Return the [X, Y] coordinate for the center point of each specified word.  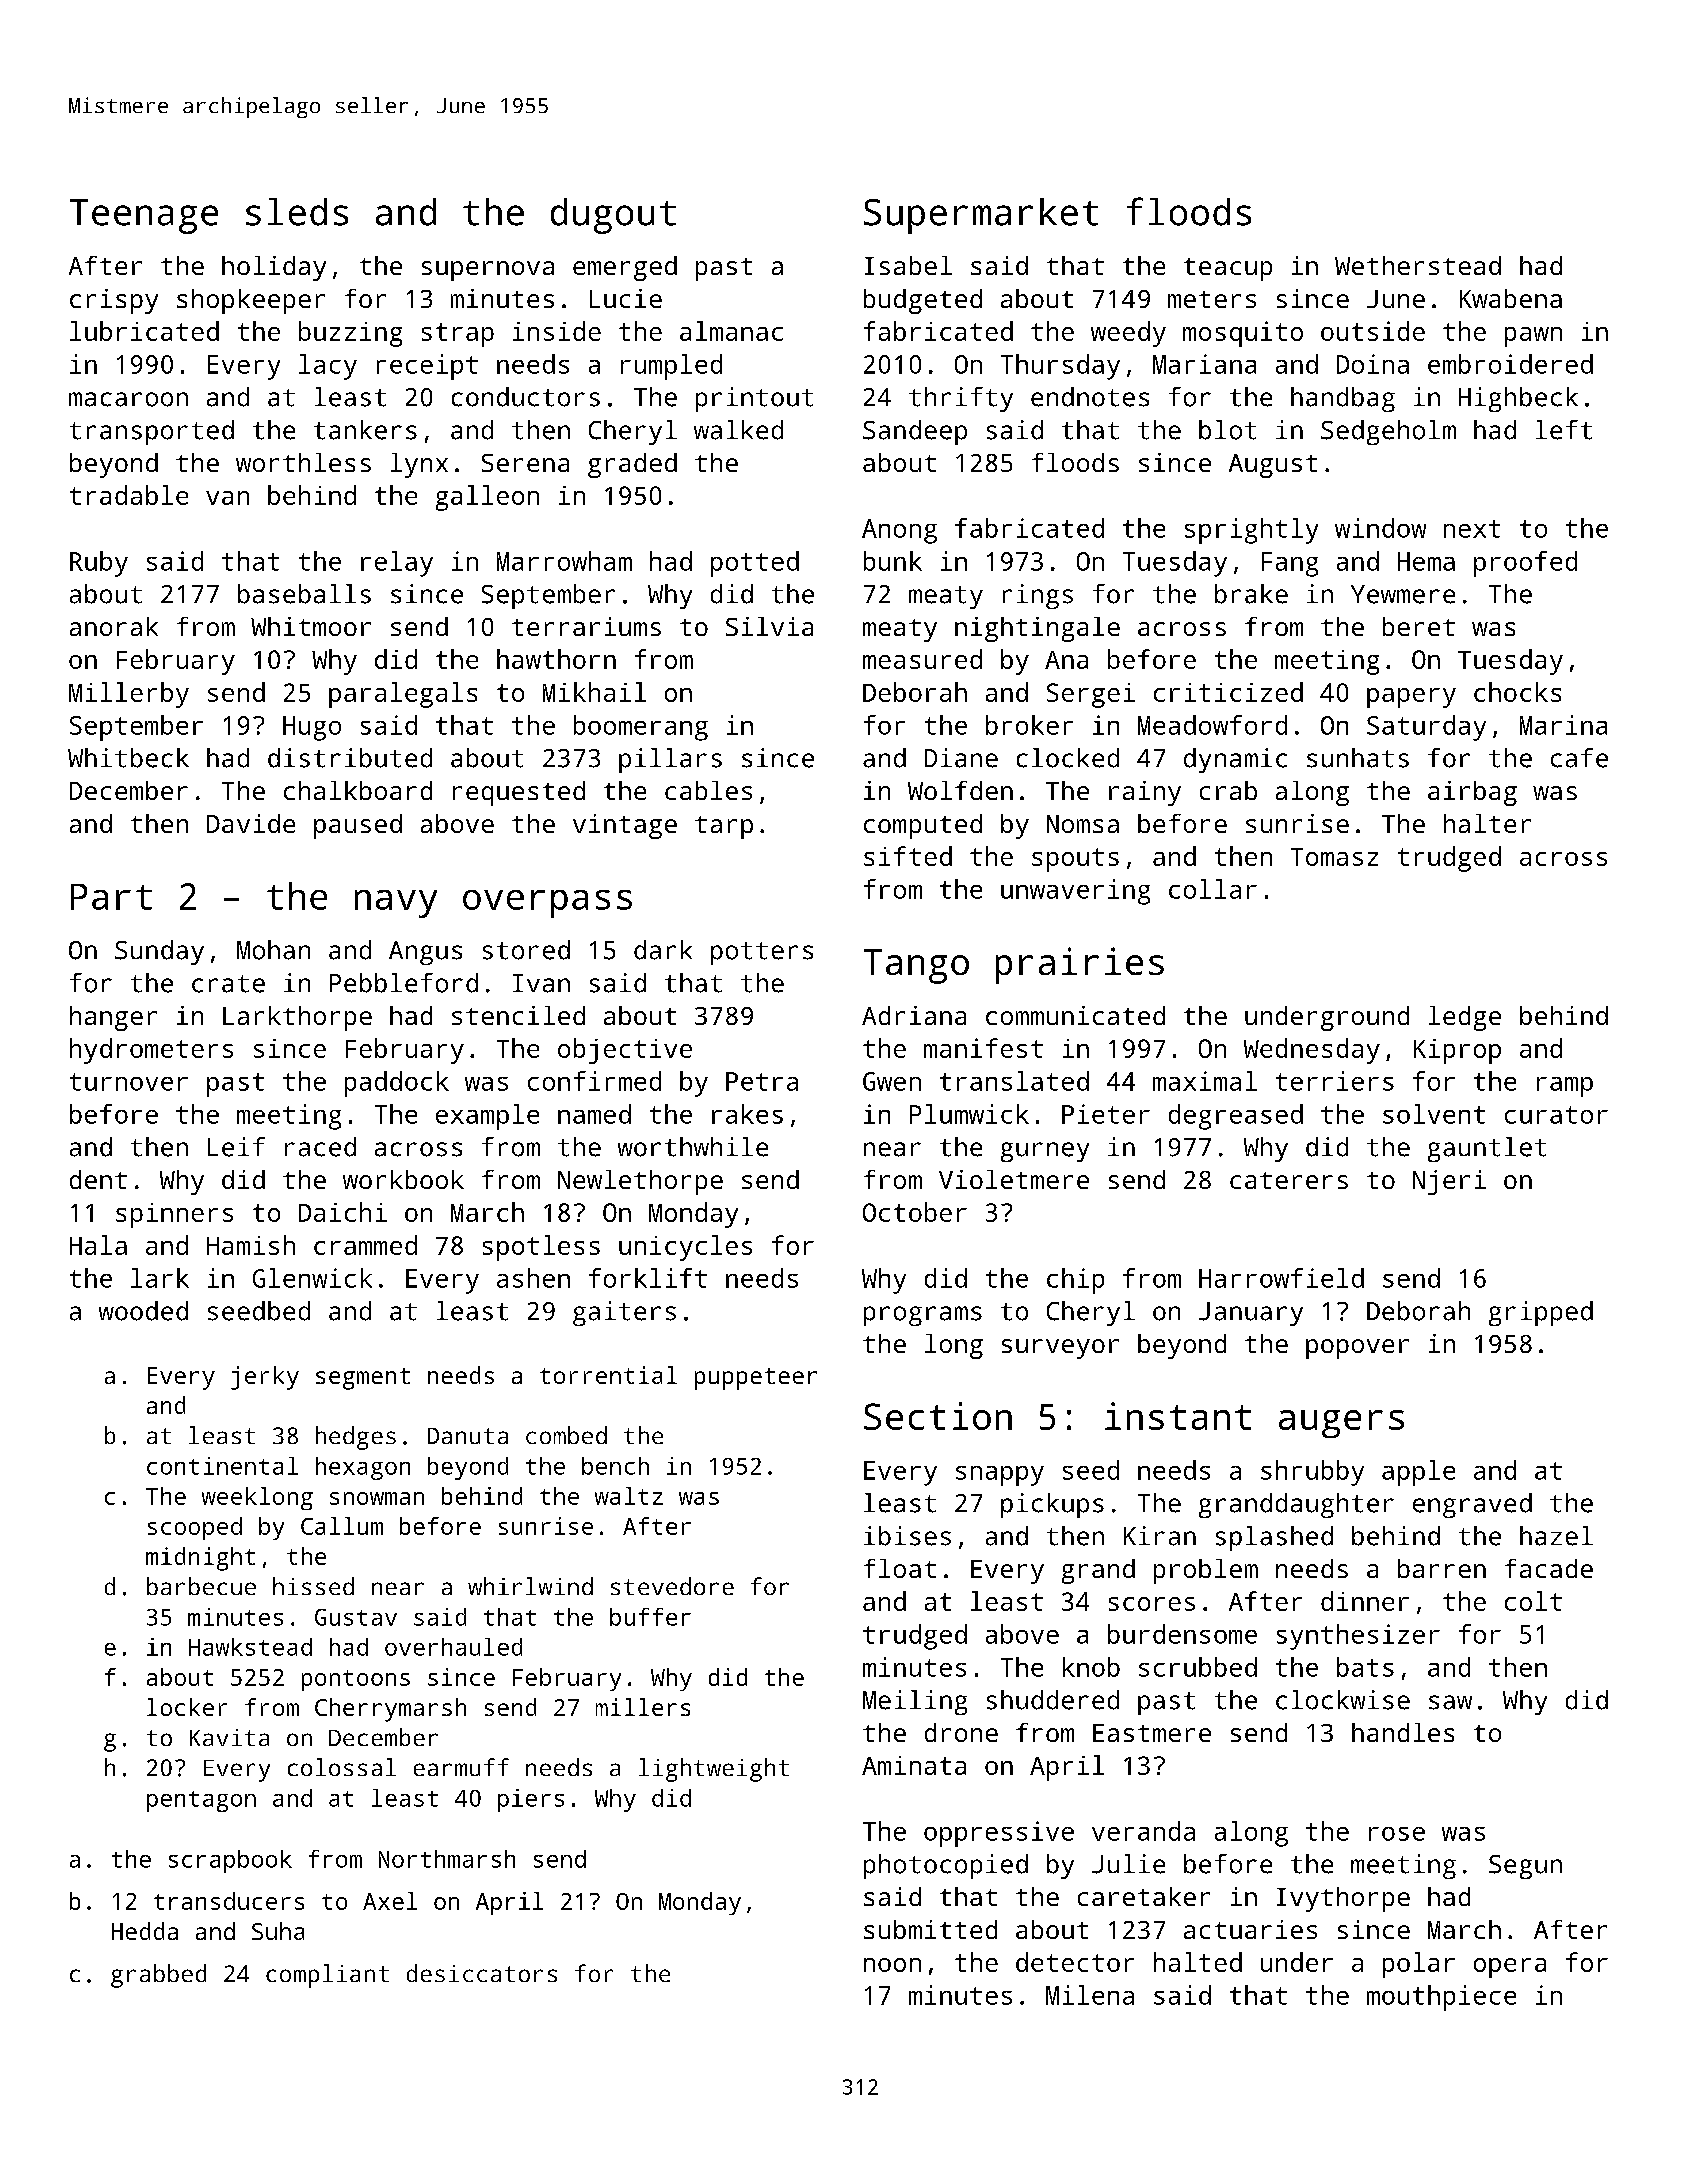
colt [1533, 1601]
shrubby [1312, 1473]
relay [397, 564]
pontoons [356, 1680]
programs [923, 1316]
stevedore [672, 1586]
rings [1038, 596]
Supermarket [981, 216]
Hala [98, 1245]
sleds [297, 212]
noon [892, 1965]
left [1564, 430]
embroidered [1510, 364]
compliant [327, 1976]
